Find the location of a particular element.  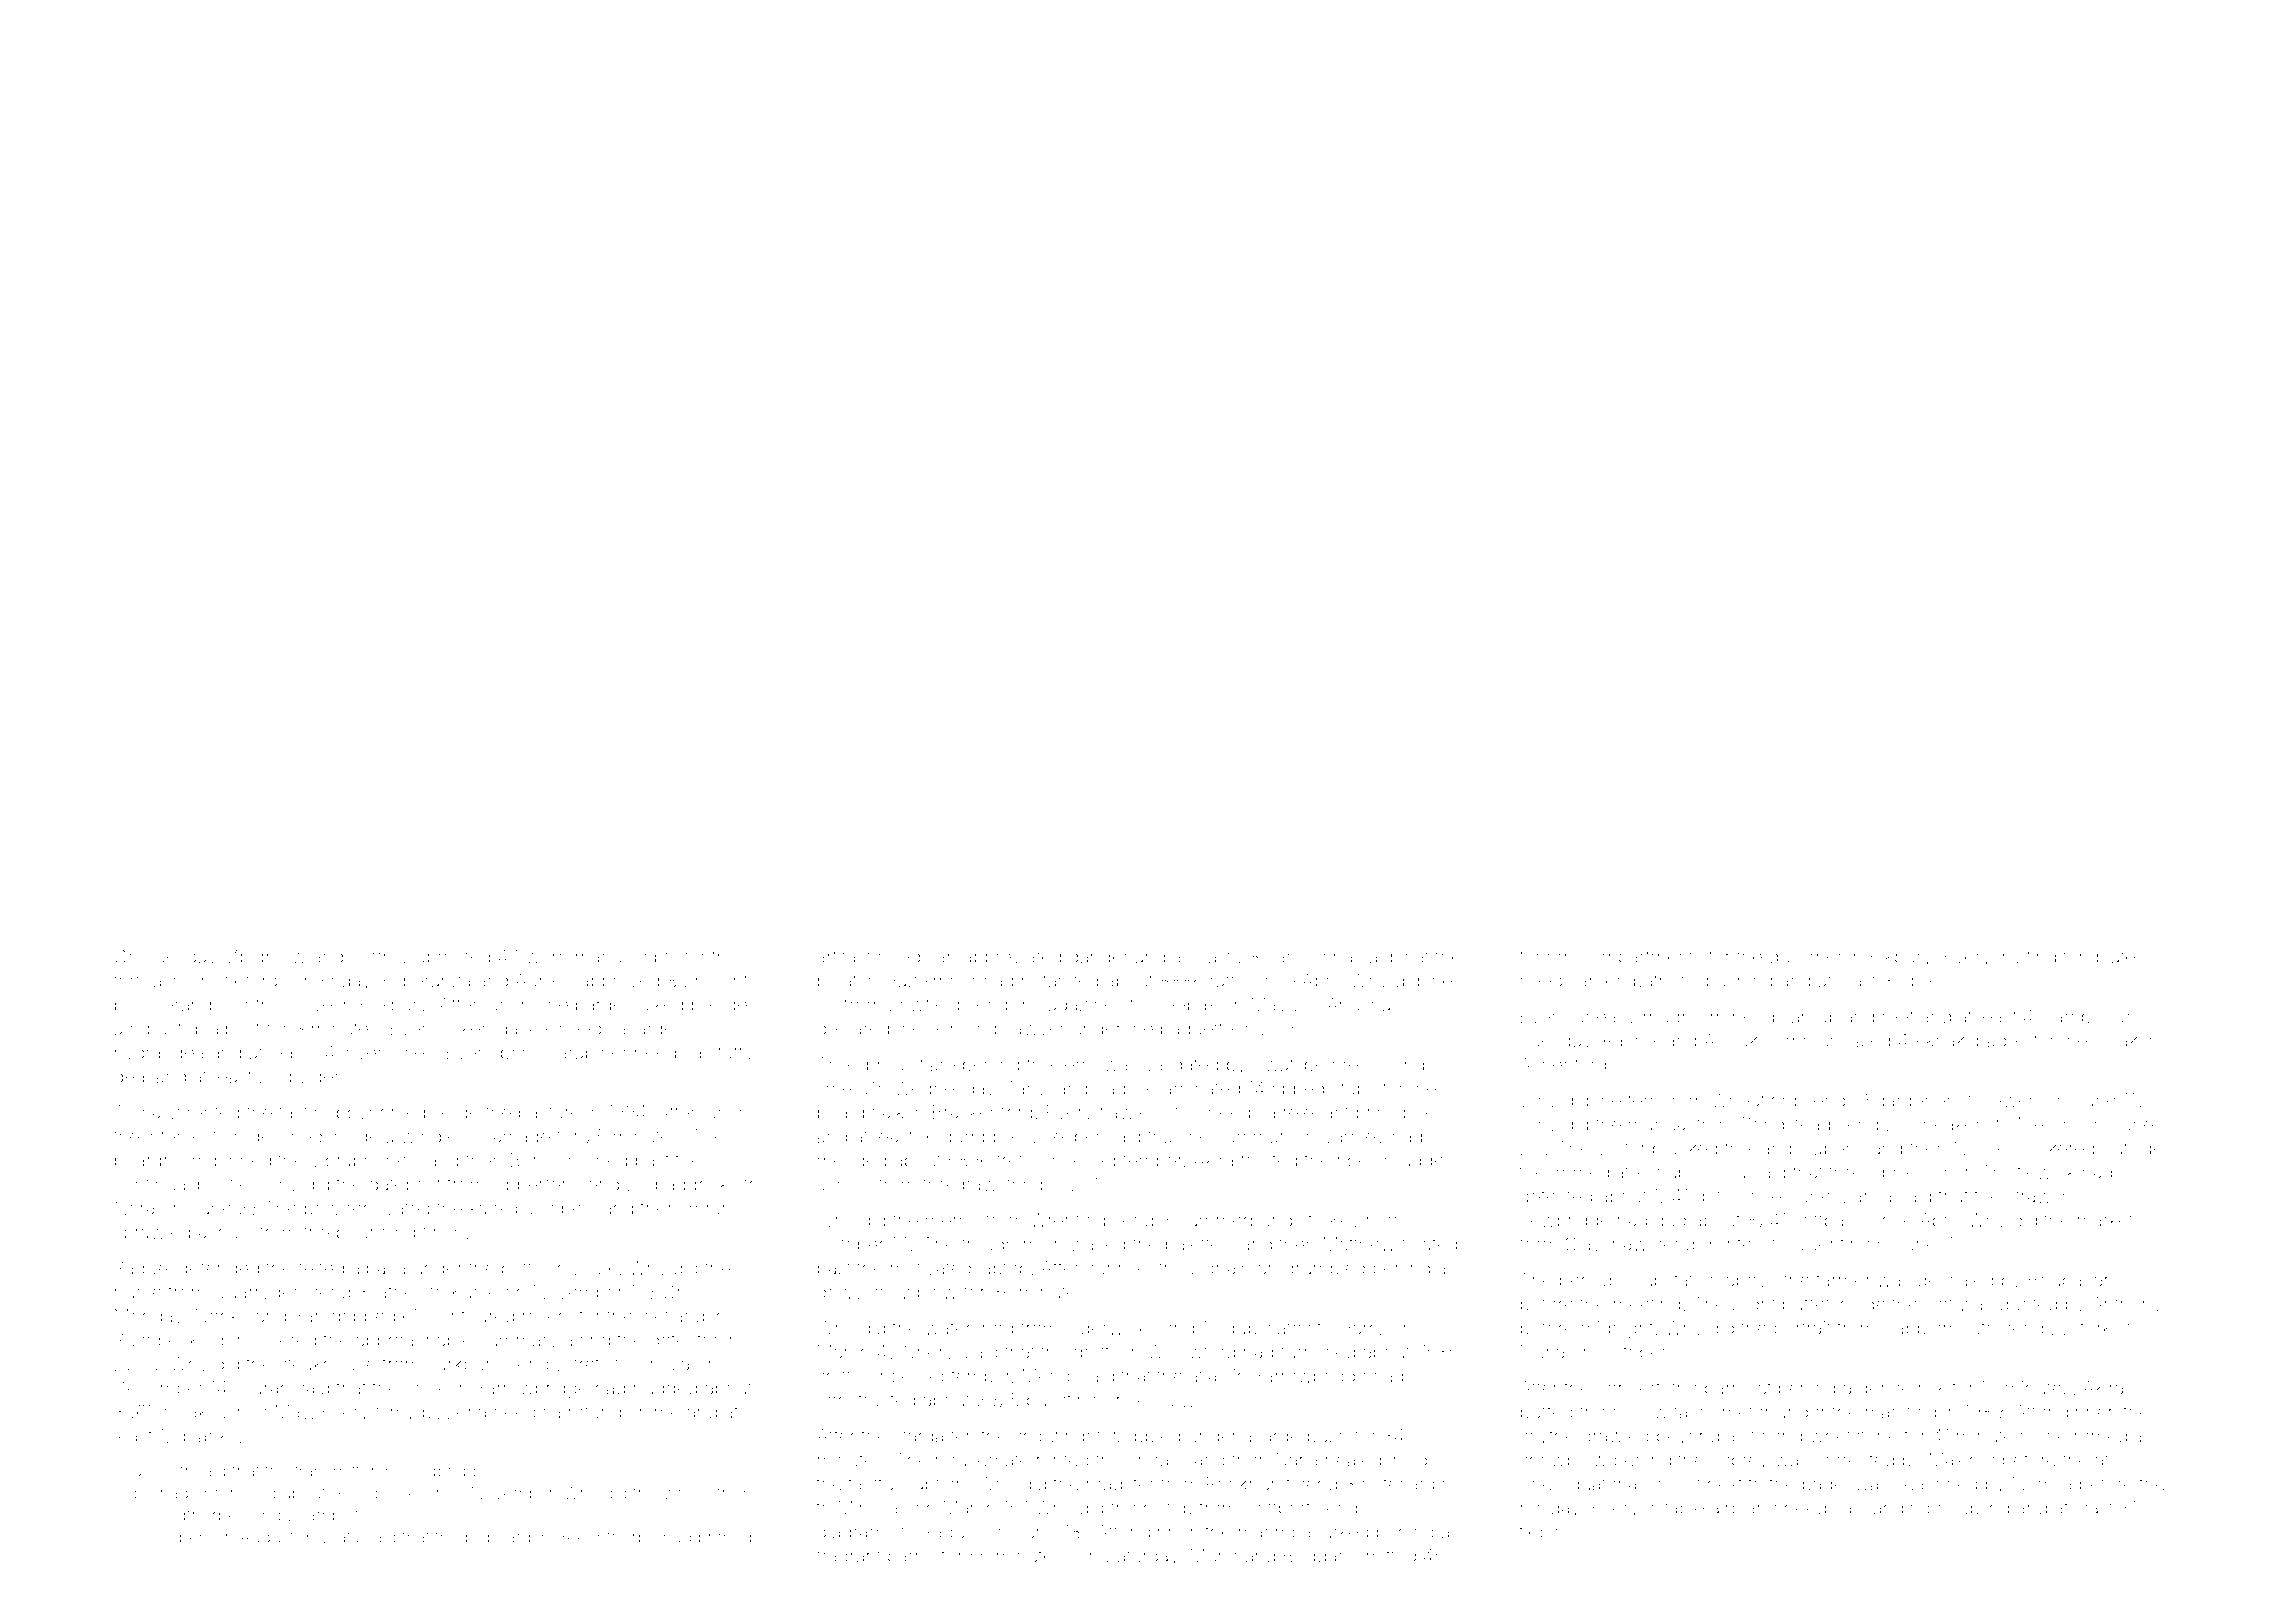

closing is located at coordinates (1394, 1066).
